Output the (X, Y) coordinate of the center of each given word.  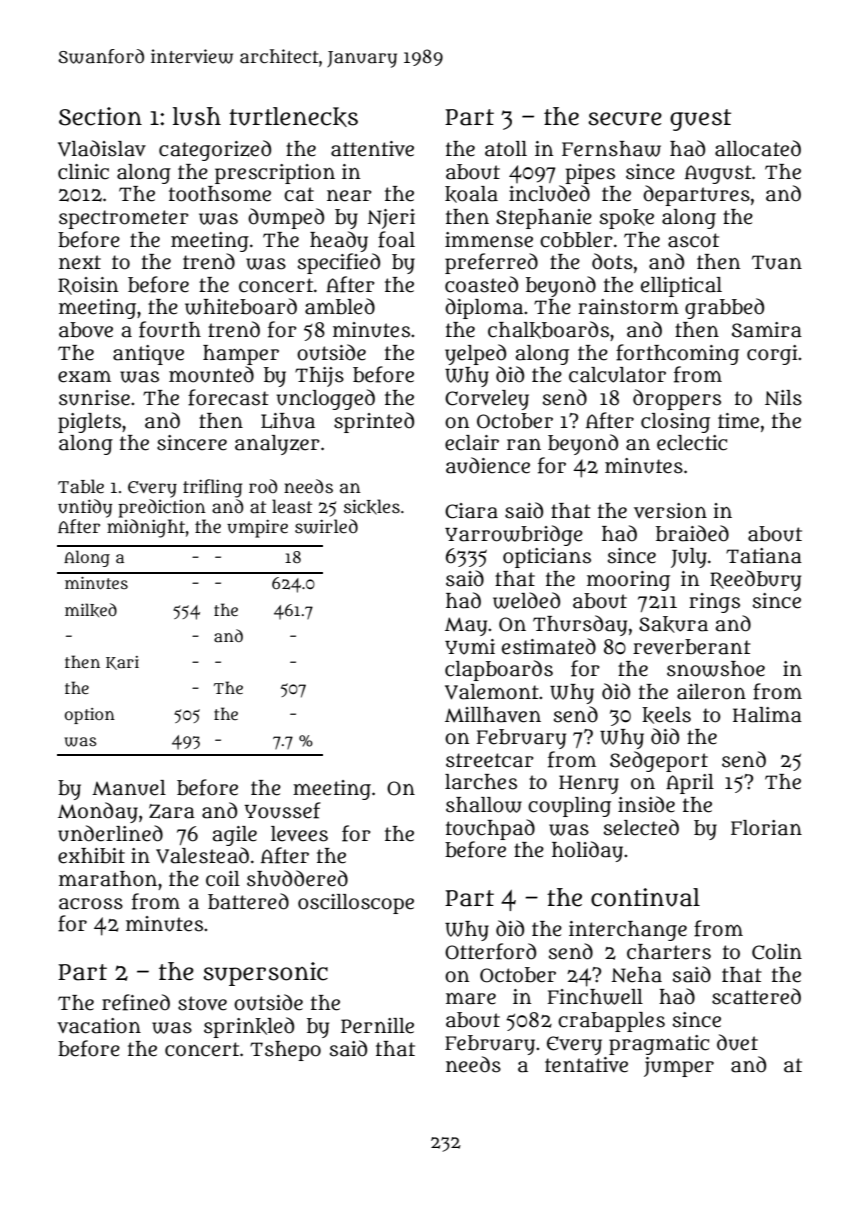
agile (234, 836)
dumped (286, 218)
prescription (275, 174)
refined (136, 1002)
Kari (122, 663)
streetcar (490, 760)
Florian (766, 828)
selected (641, 827)
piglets (89, 423)
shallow (484, 805)
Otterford (490, 951)
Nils (783, 398)
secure (625, 119)
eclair (472, 443)
